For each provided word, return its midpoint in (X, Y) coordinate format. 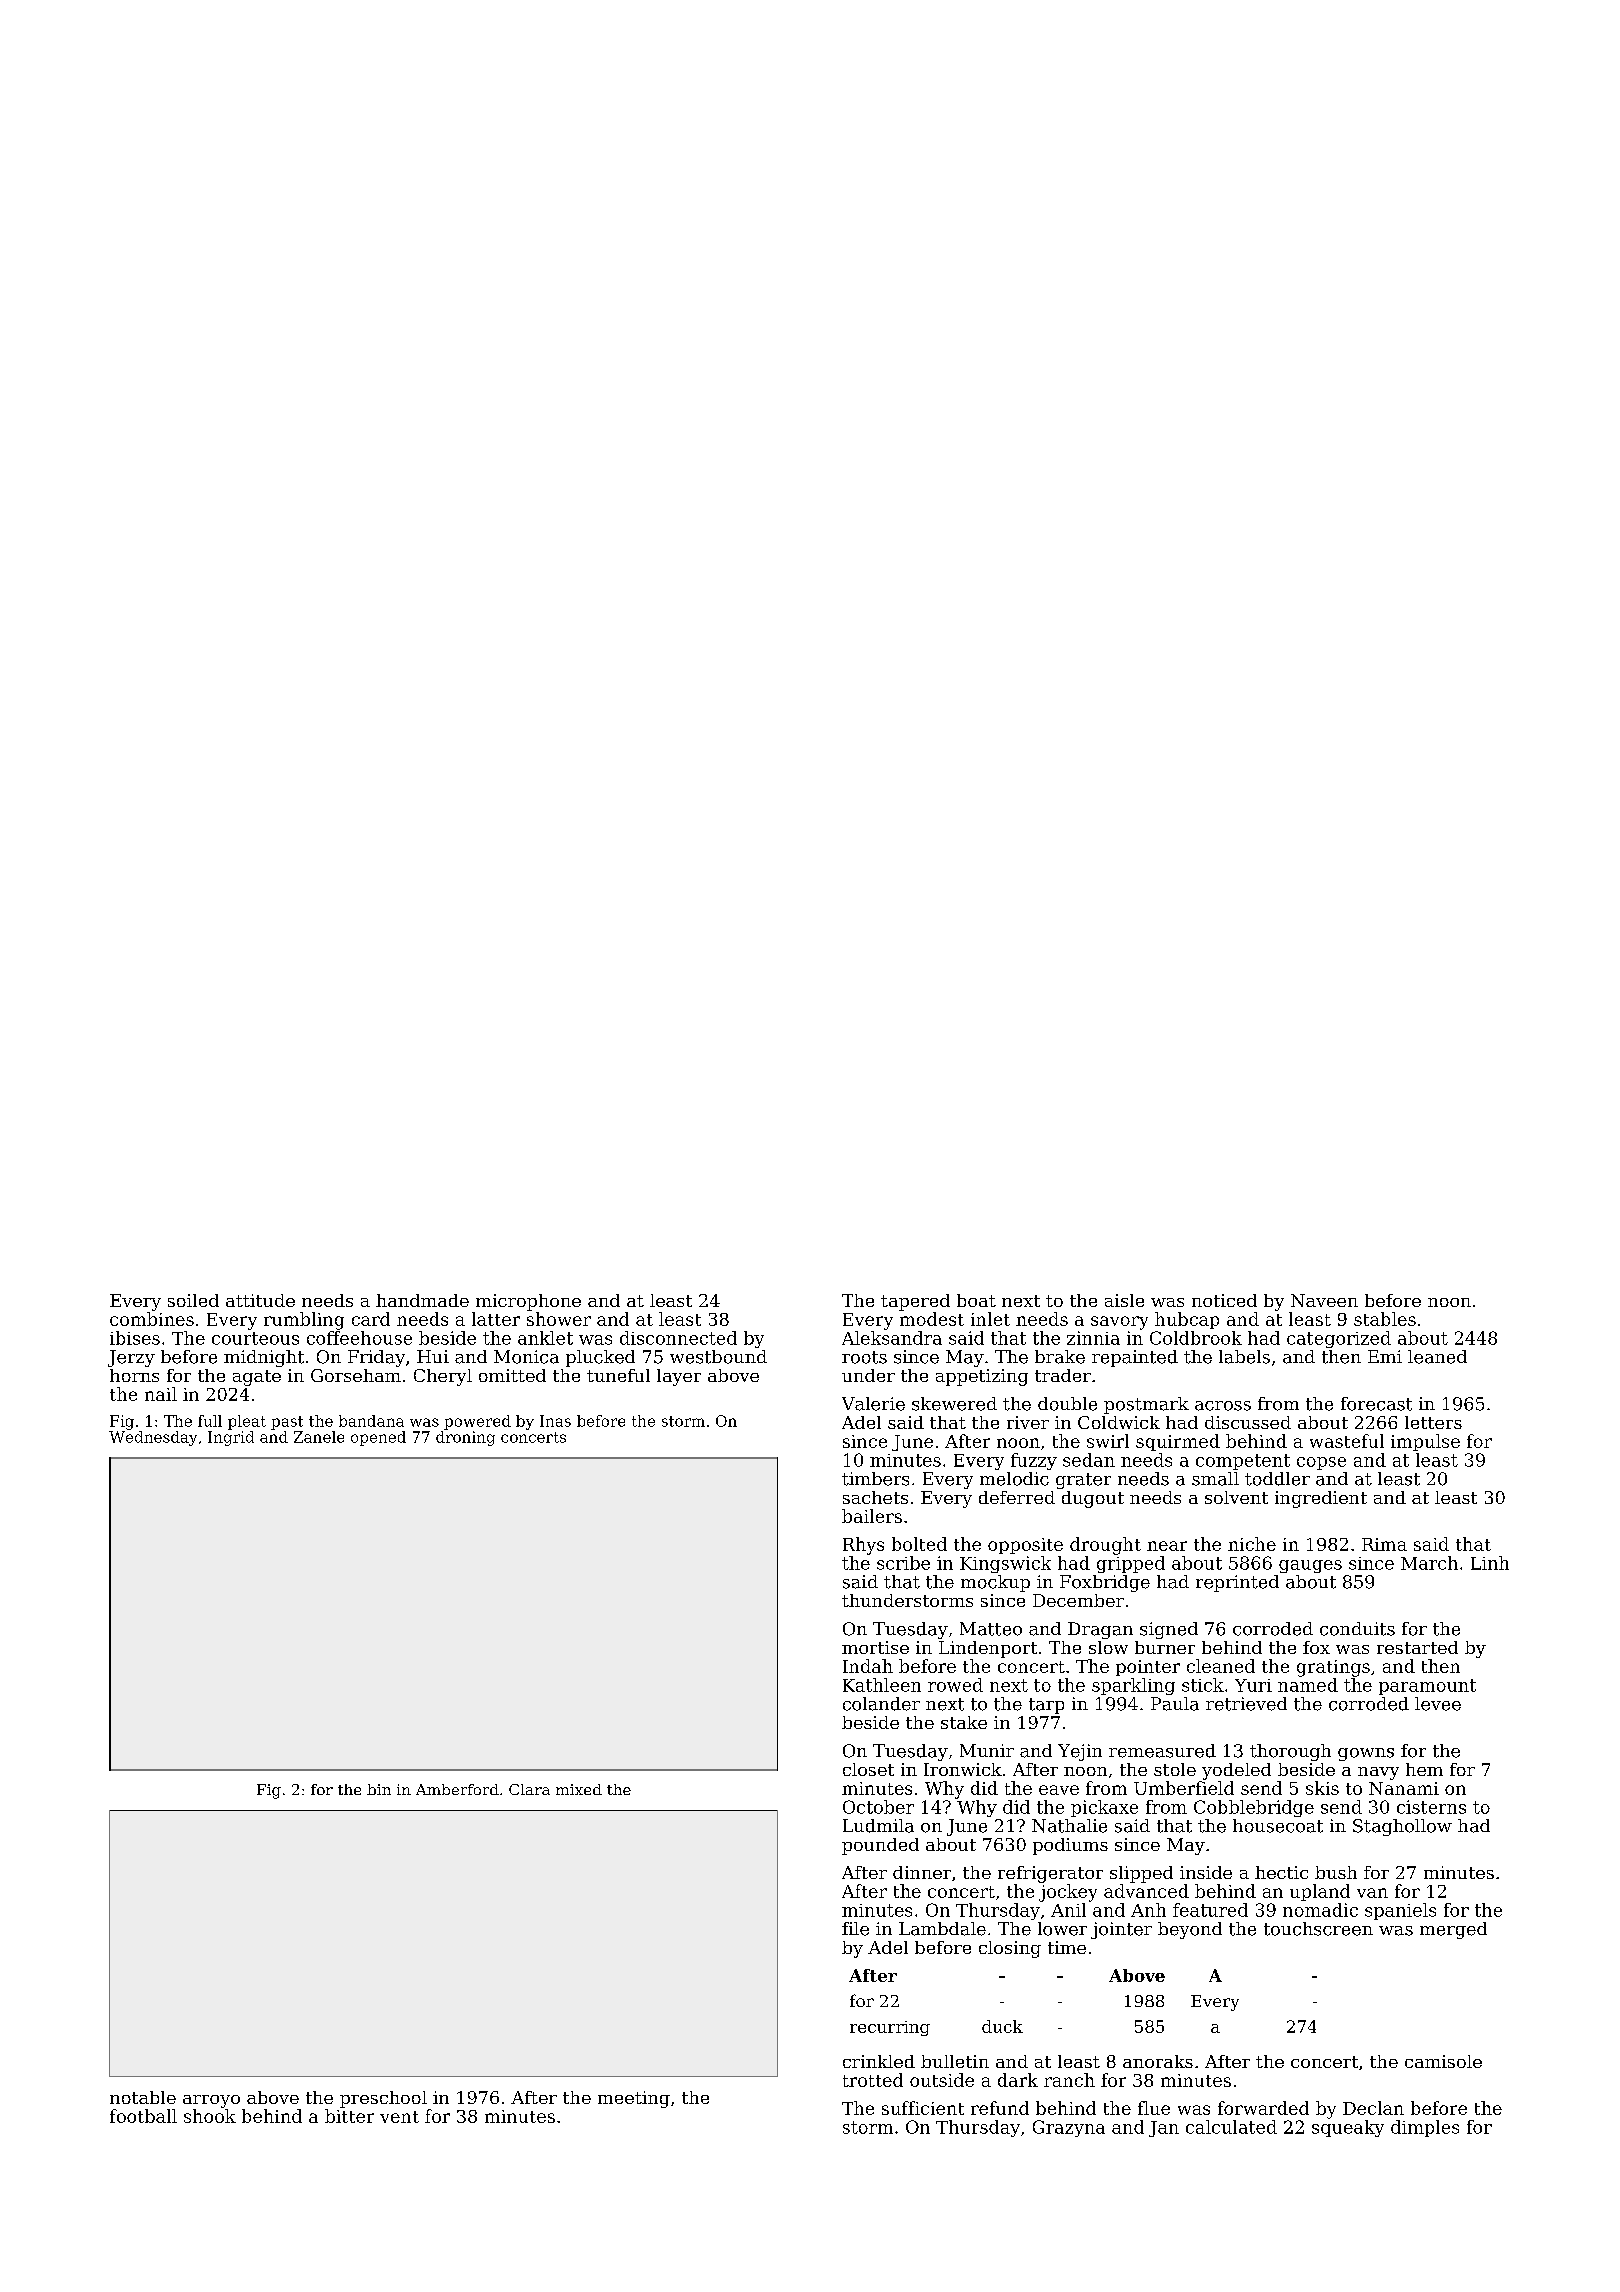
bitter (349, 2116)
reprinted (1237, 1583)
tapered (915, 1302)
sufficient (923, 2108)
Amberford (457, 1789)
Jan (1164, 2129)
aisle (1124, 1300)
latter (496, 1319)
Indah (868, 1666)
